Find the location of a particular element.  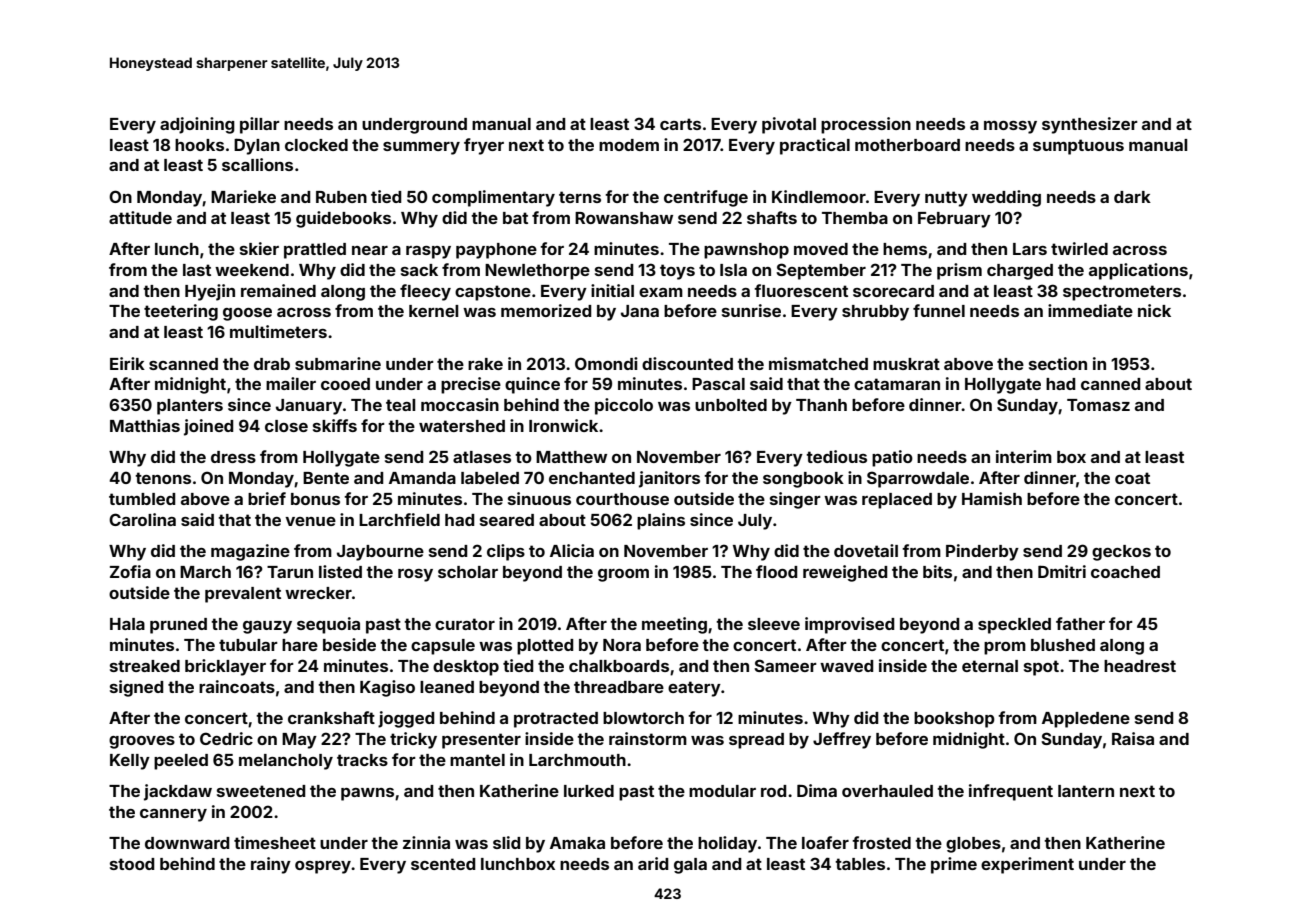

sunrise is located at coordinates (751, 310).
